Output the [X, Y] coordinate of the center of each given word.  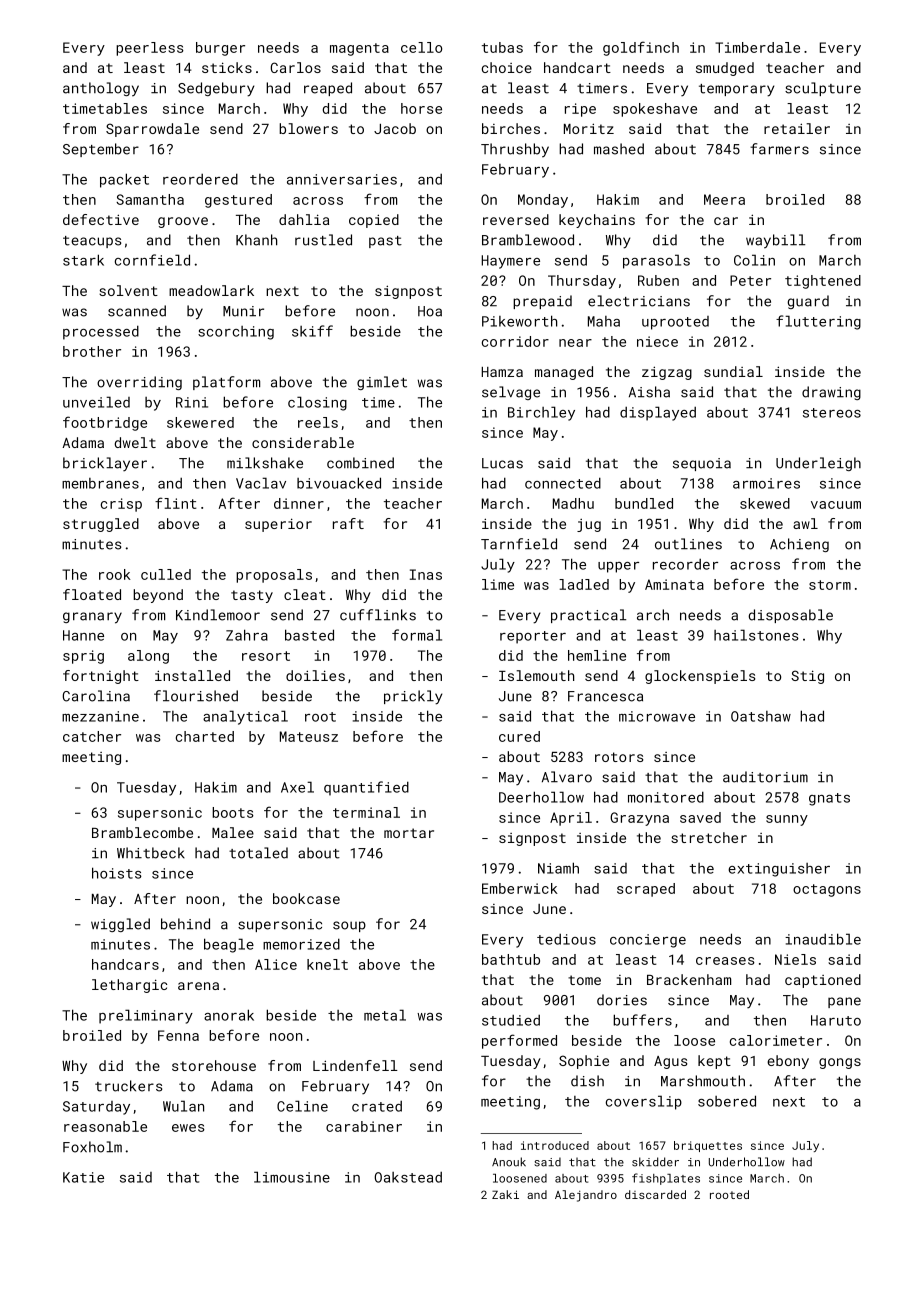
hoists [117, 873]
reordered [200, 179]
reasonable [105, 1126]
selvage [511, 393]
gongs [840, 1063]
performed [519, 1041]
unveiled [96, 402]
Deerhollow [541, 797]
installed [192, 675]
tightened [823, 282]
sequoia [702, 464]
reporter [533, 637]
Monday [543, 201]
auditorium [765, 777]
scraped [646, 890]
